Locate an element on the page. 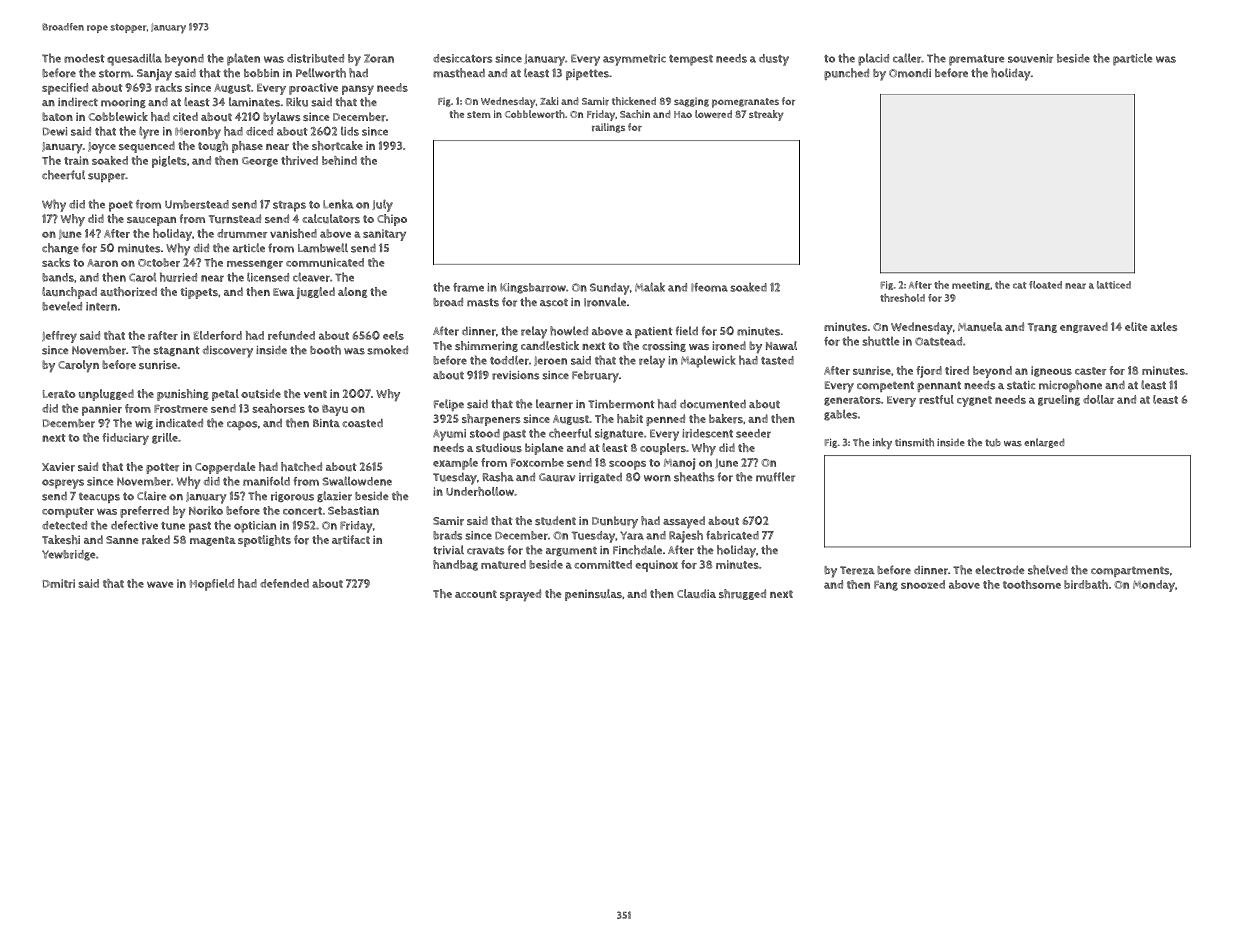 The height and width of the document is (952, 1233). mooring is located at coordinates (123, 103).
